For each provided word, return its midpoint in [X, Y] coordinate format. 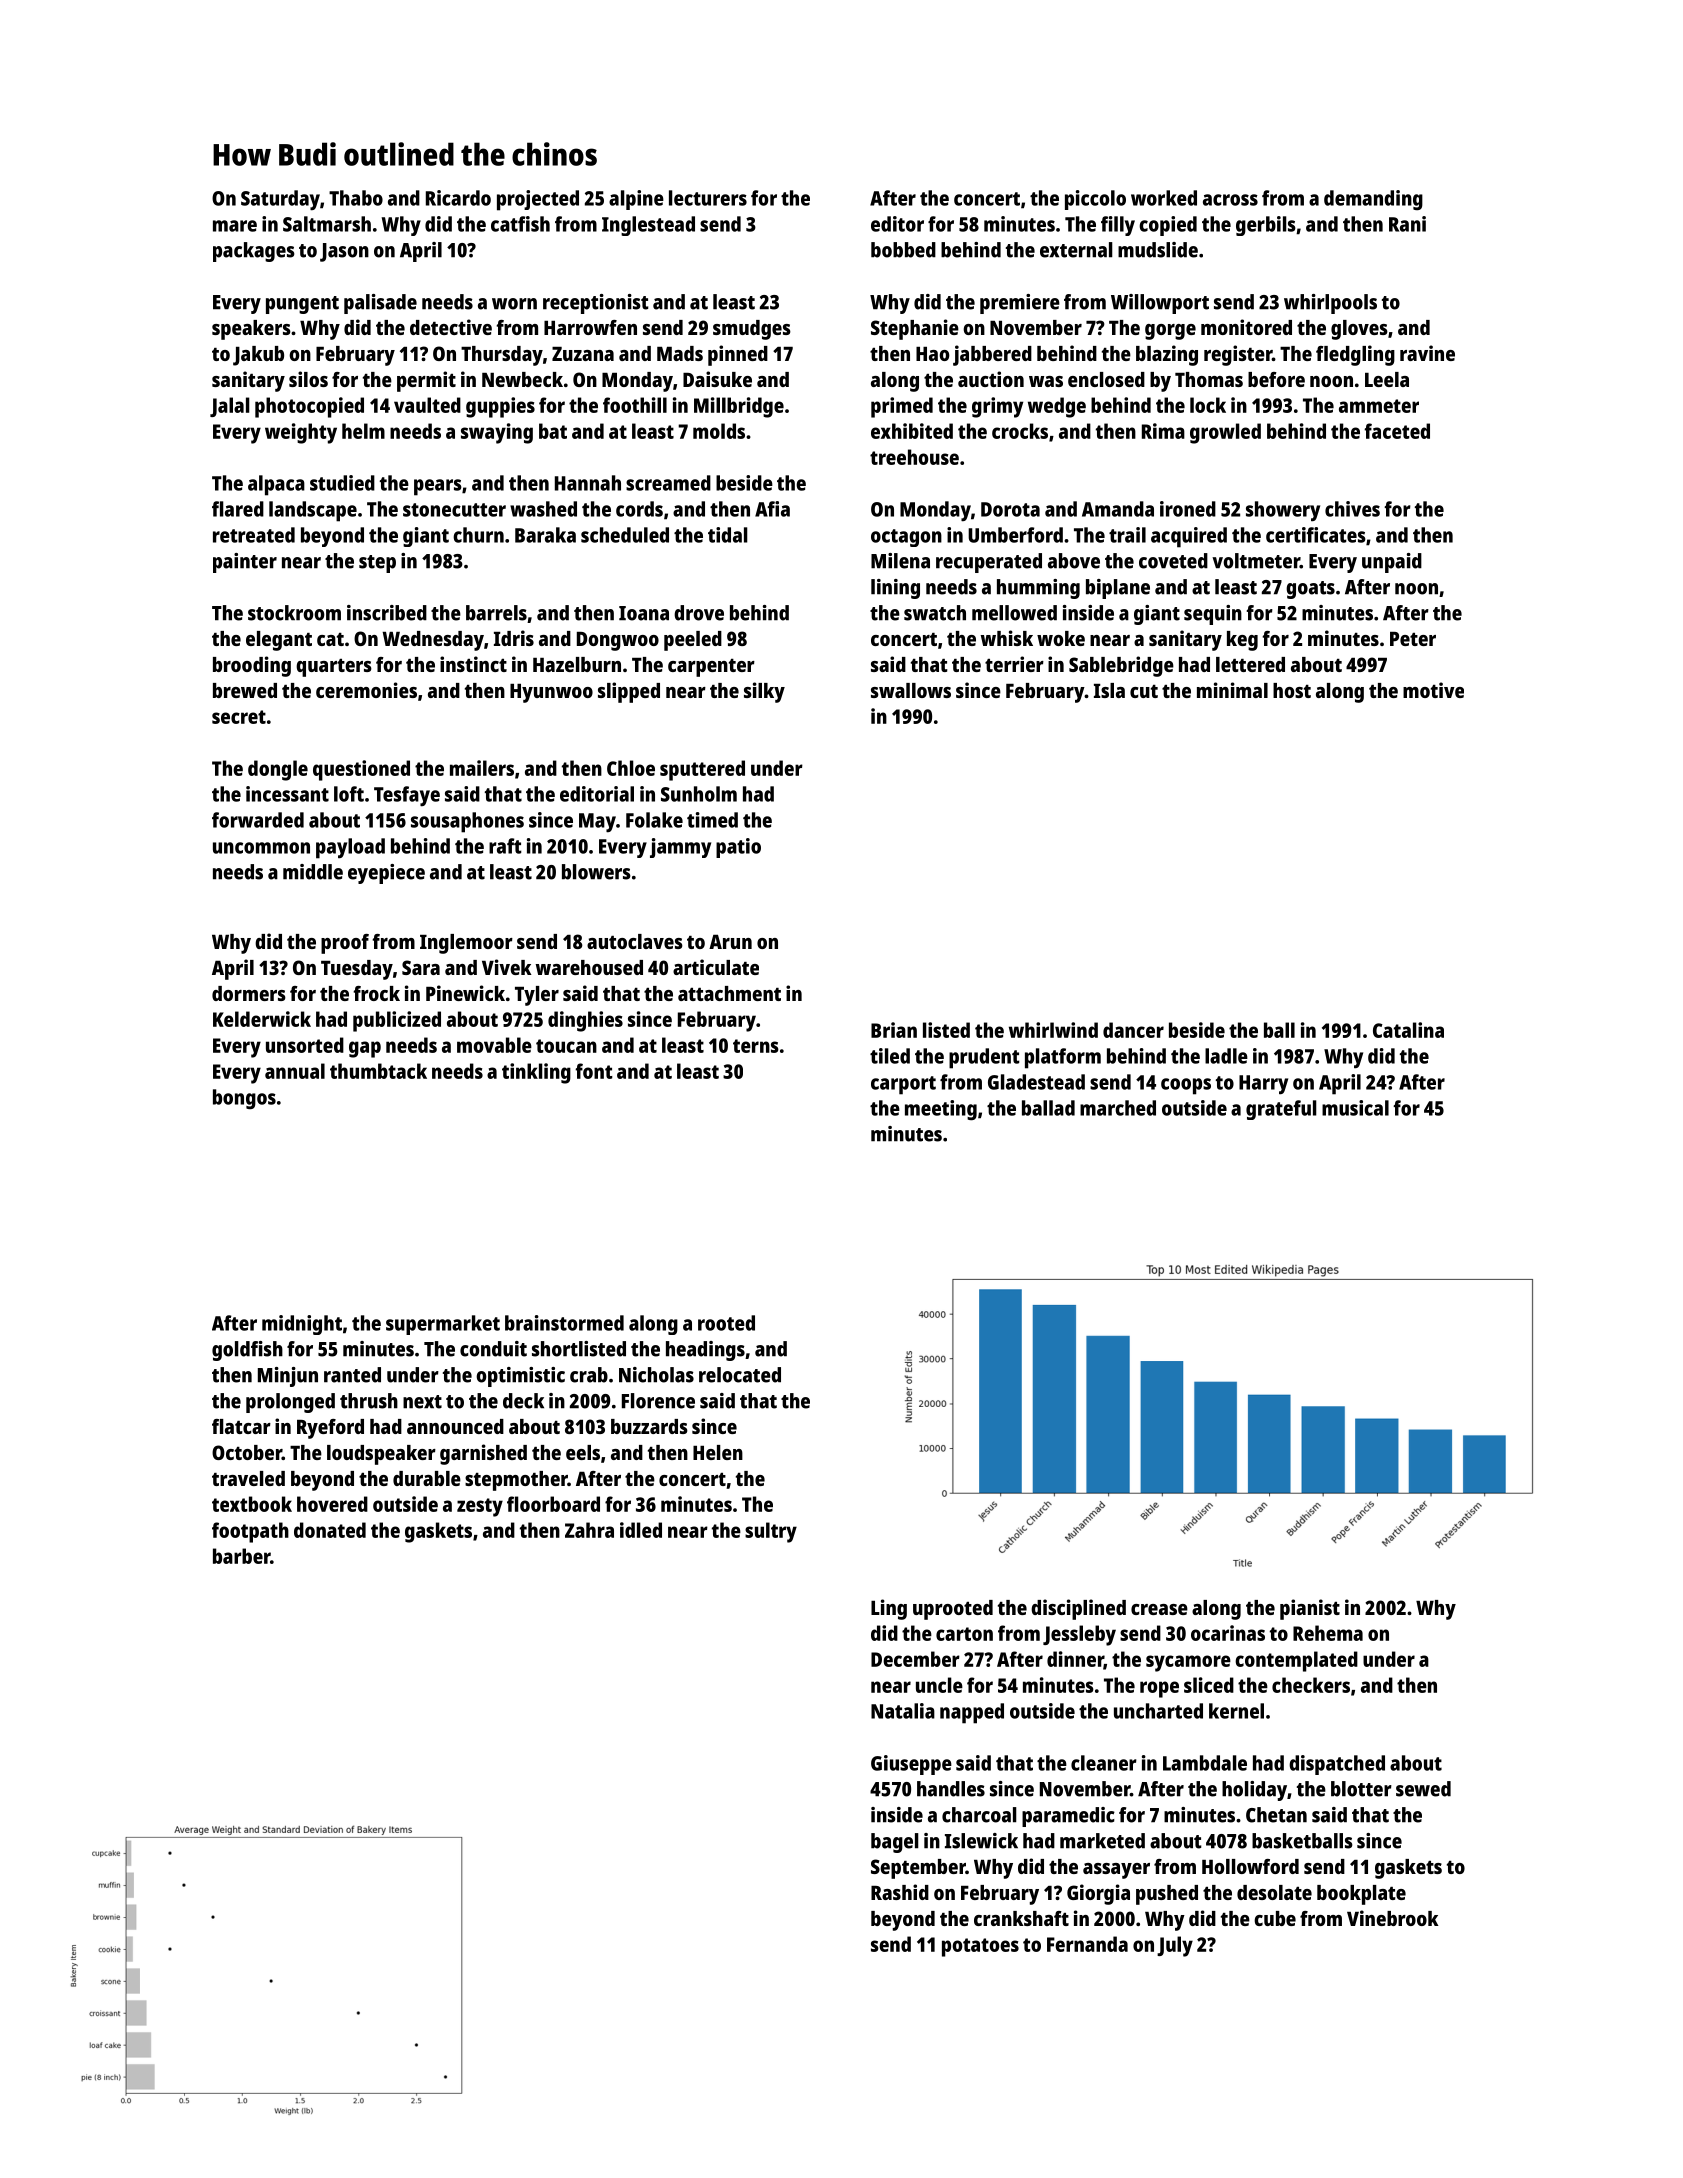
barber [241, 1556]
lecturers [708, 198]
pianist [1310, 1609]
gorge [1170, 332]
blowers [596, 872]
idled [641, 1530]
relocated [740, 1375]
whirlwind [1053, 1030]
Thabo [356, 198]
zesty [480, 1507]
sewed [1423, 1789]
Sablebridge [1121, 666]
